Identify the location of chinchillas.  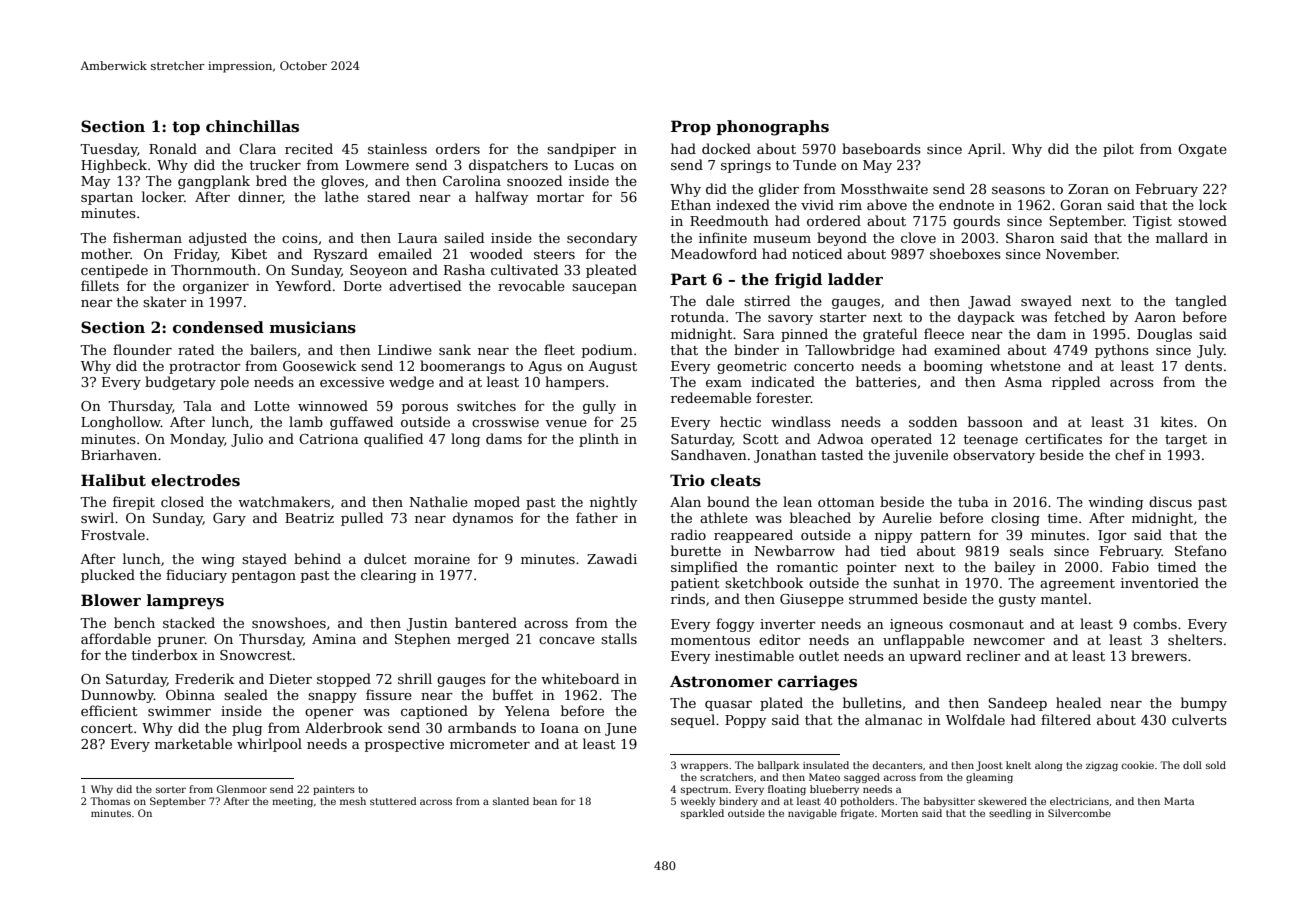
(252, 126).
